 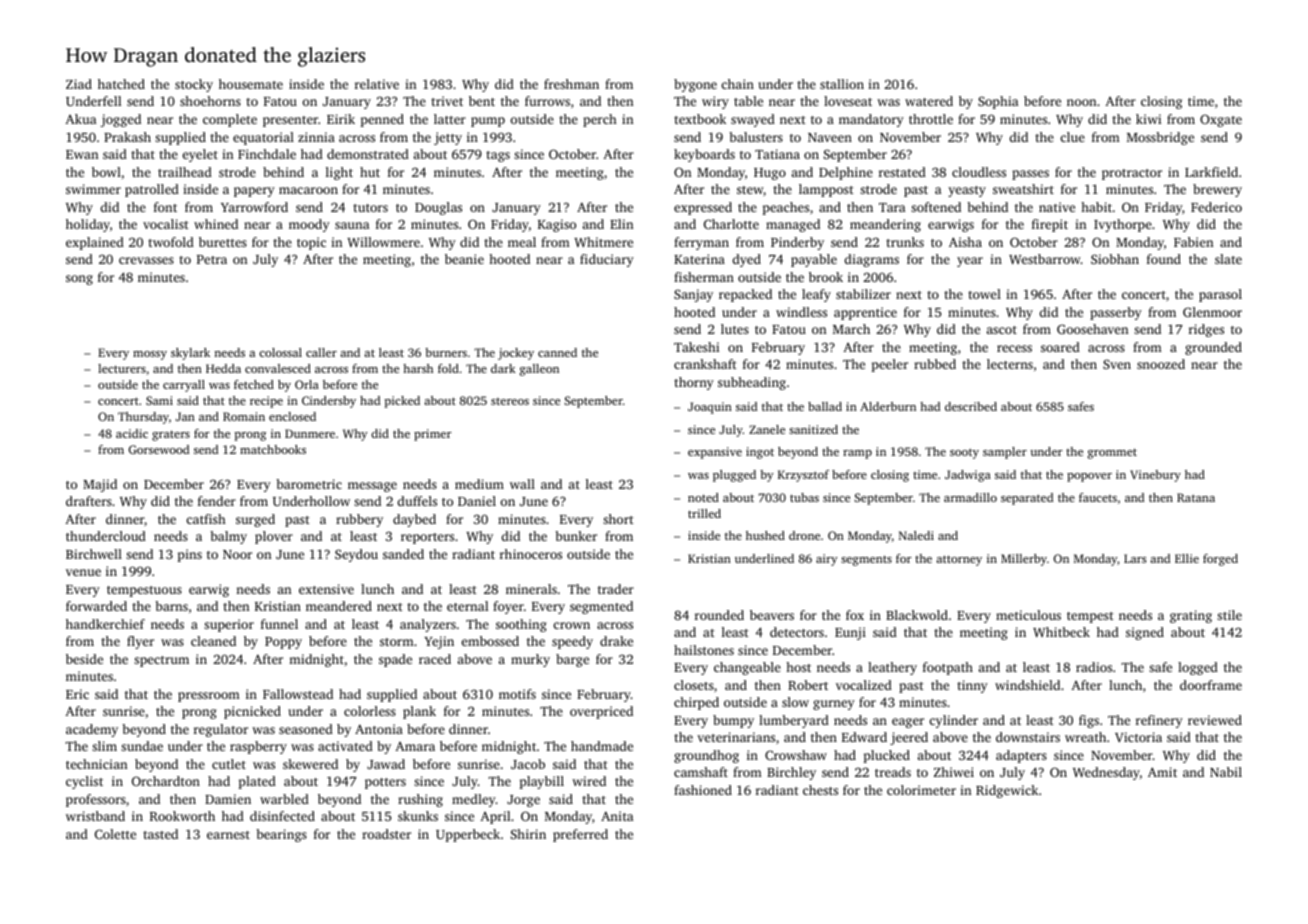 What do you see at coordinates (160, 834) in the screenshot?
I see `tasted` at bounding box center [160, 834].
